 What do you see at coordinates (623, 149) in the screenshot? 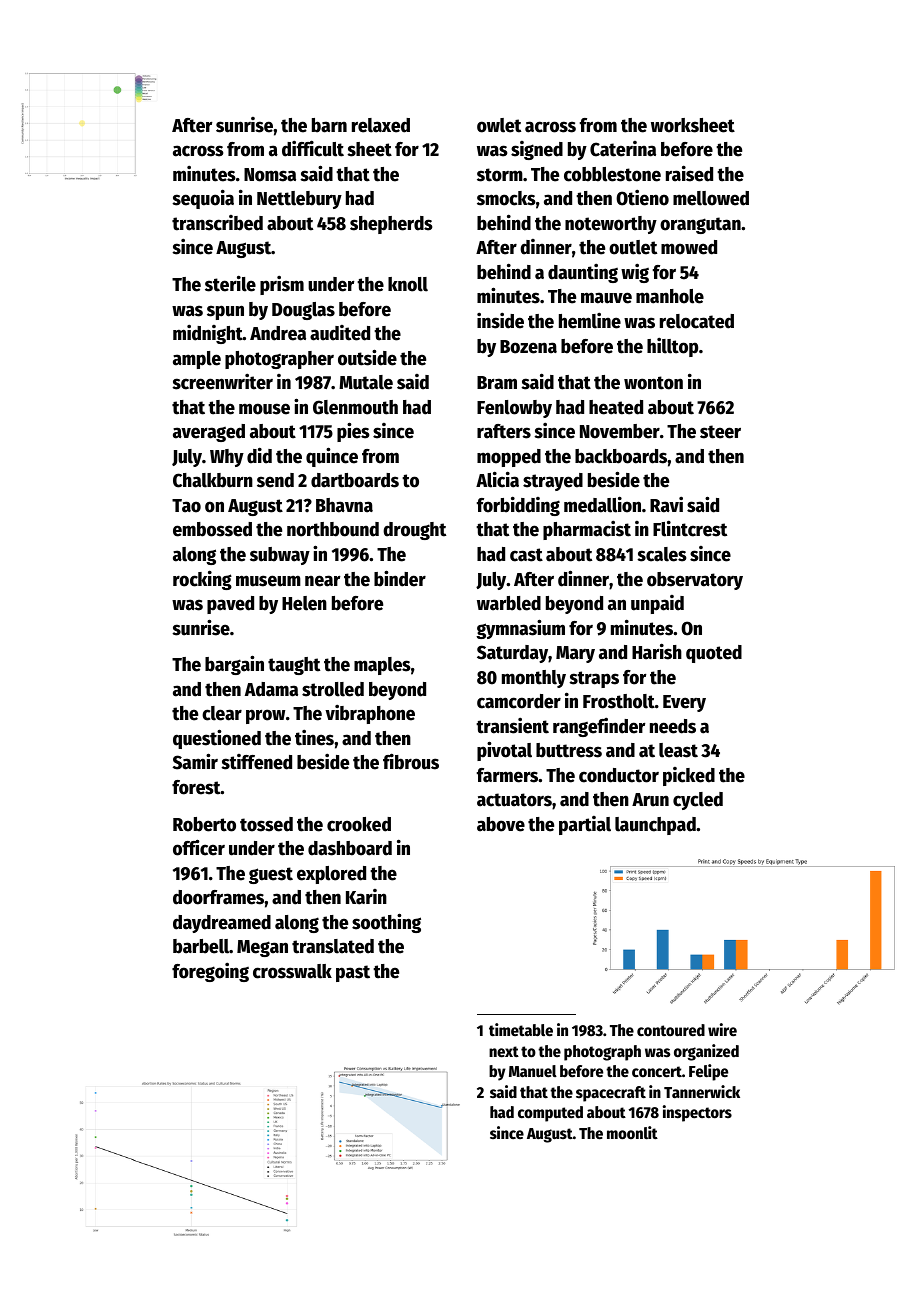
I see `Caterina` at bounding box center [623, 149].
